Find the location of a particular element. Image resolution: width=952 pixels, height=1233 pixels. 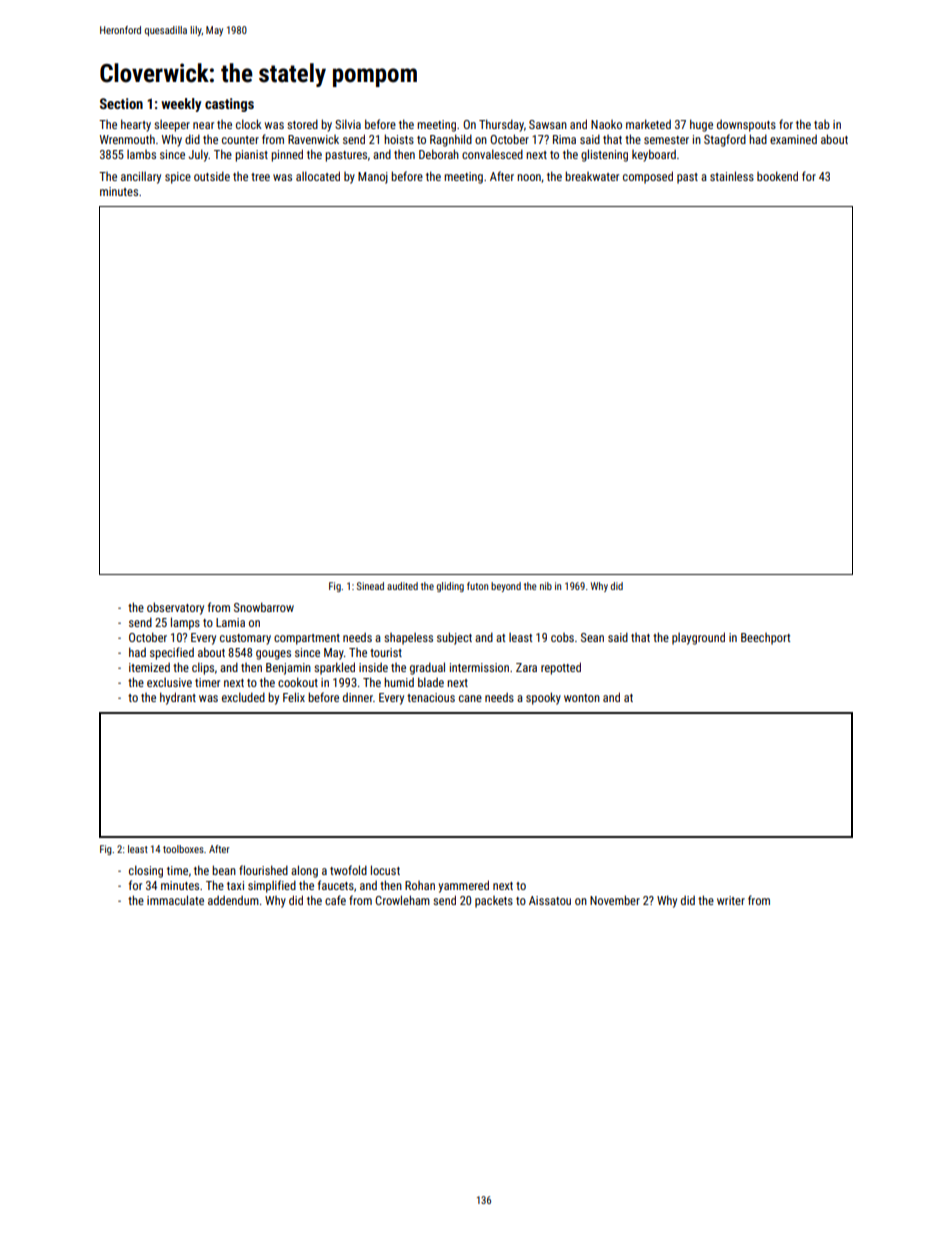

lambs is located at coordinates (141, 154).
